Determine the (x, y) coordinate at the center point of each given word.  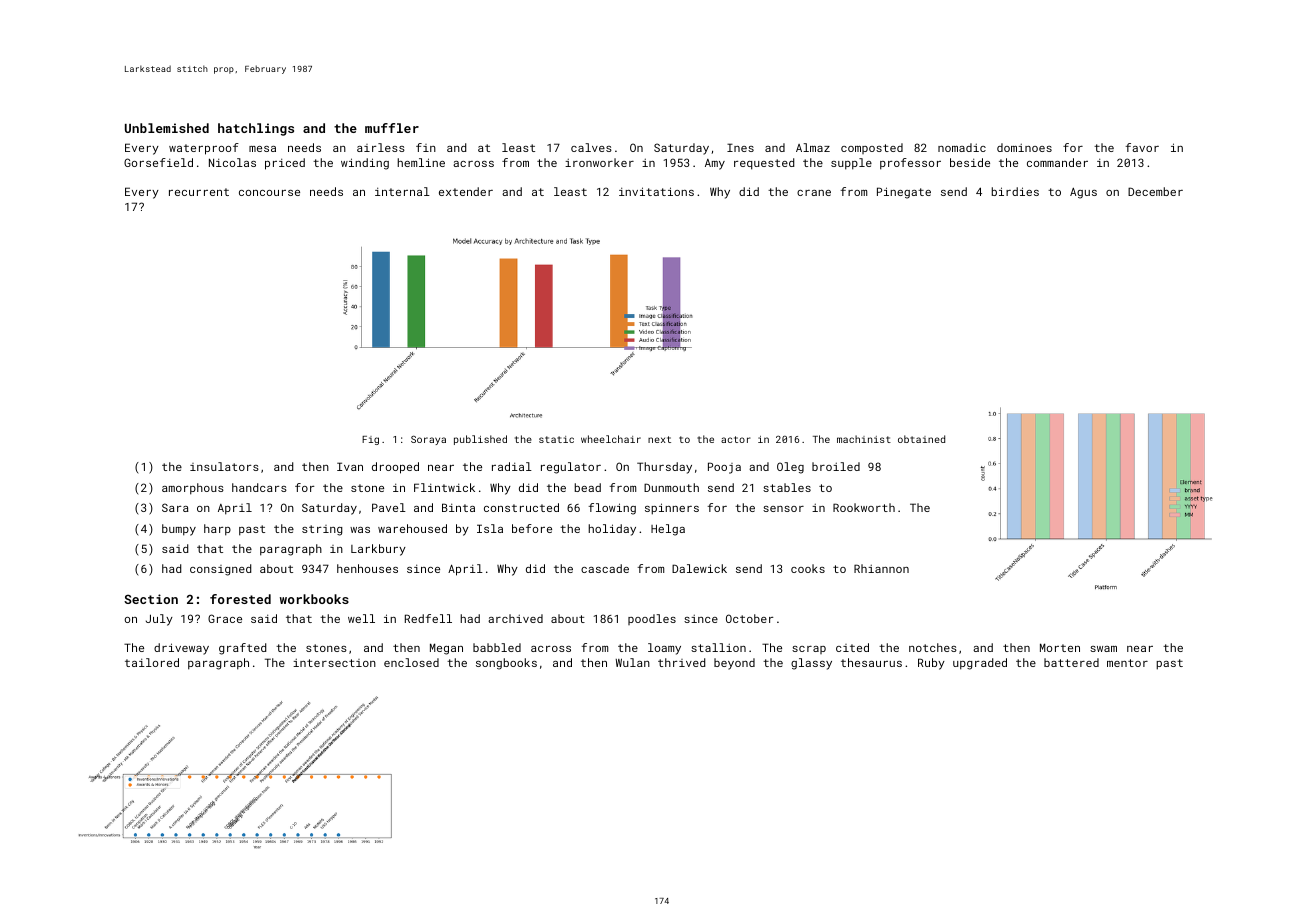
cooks (808, 568)
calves (591, 147)
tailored (152, 662)
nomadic (962, 147)
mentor (1127, 663)
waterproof (204, 149)
